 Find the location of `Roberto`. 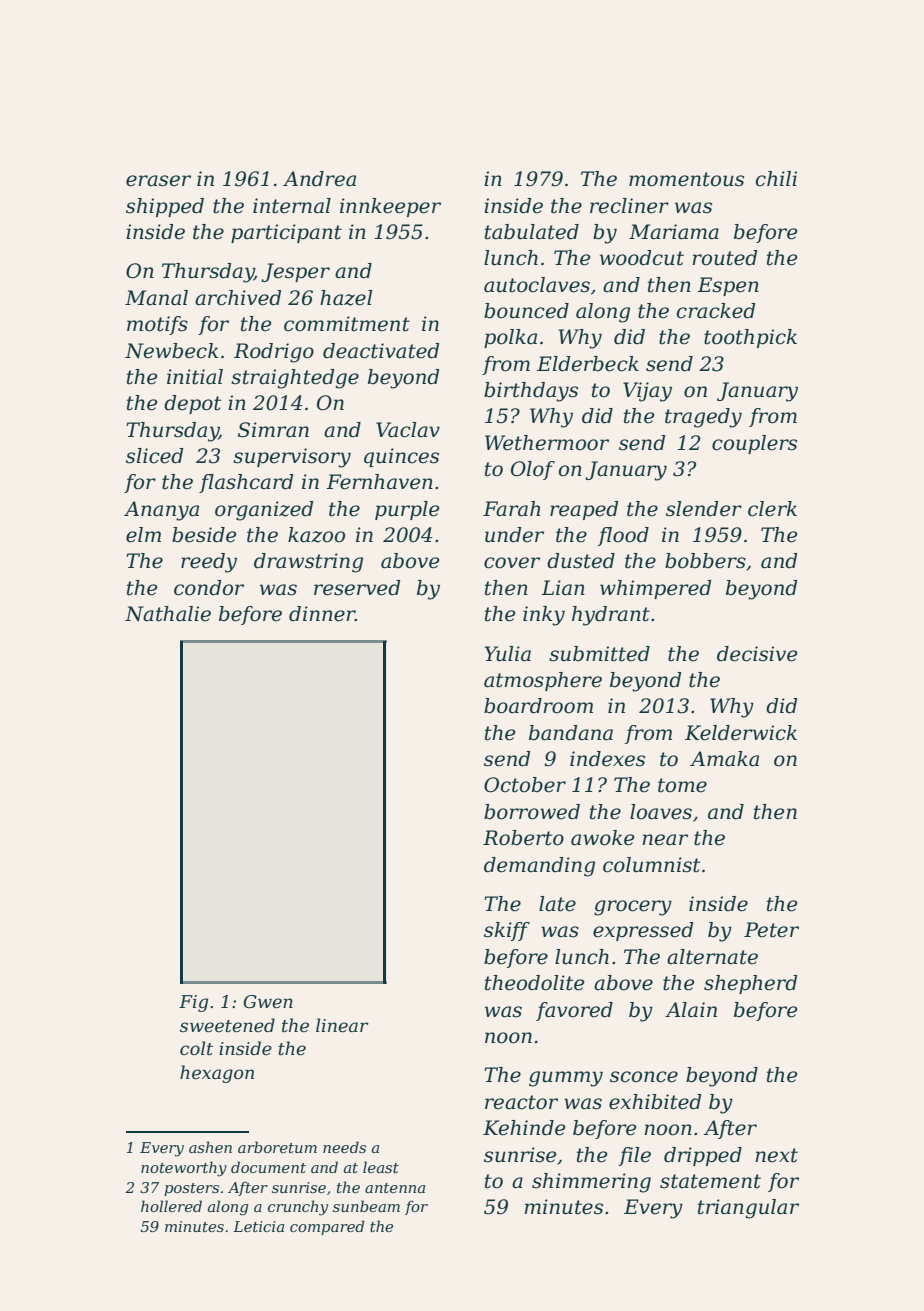

Roberto is located at coordinates (523, 838).
